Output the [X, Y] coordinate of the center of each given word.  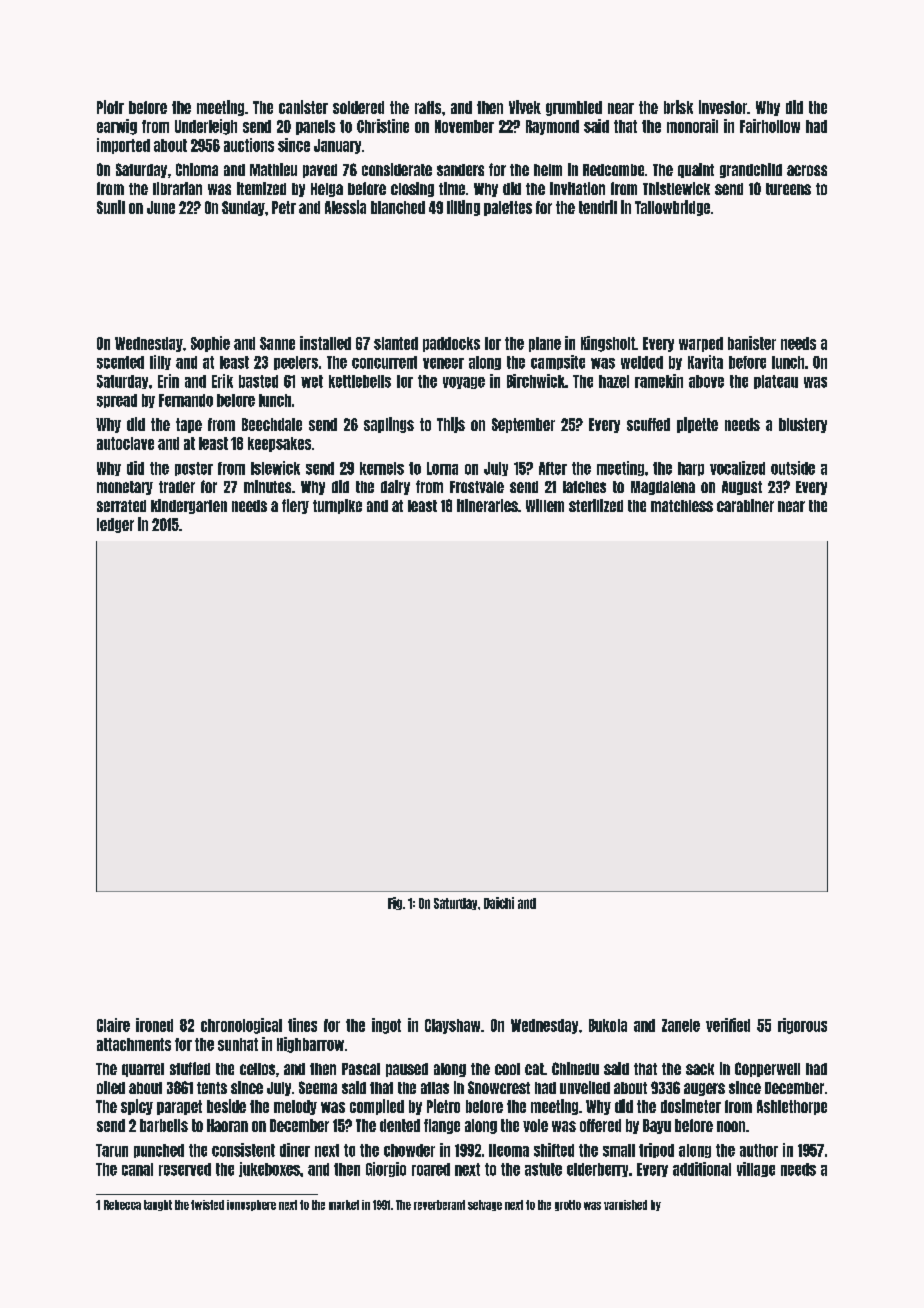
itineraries [487, 505]
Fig [395, 903]
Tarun [112, 1150]
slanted [396, 343]
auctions [249, 145]
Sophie [210, 344]
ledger [115, 525]
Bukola [608, 1025]
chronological [241, 1026]
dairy [395, 487]
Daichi [499, 903]
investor [723, 107]
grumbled [574, 108]
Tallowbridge [672, 208]
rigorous [802, 1026]
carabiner [745, 505]
